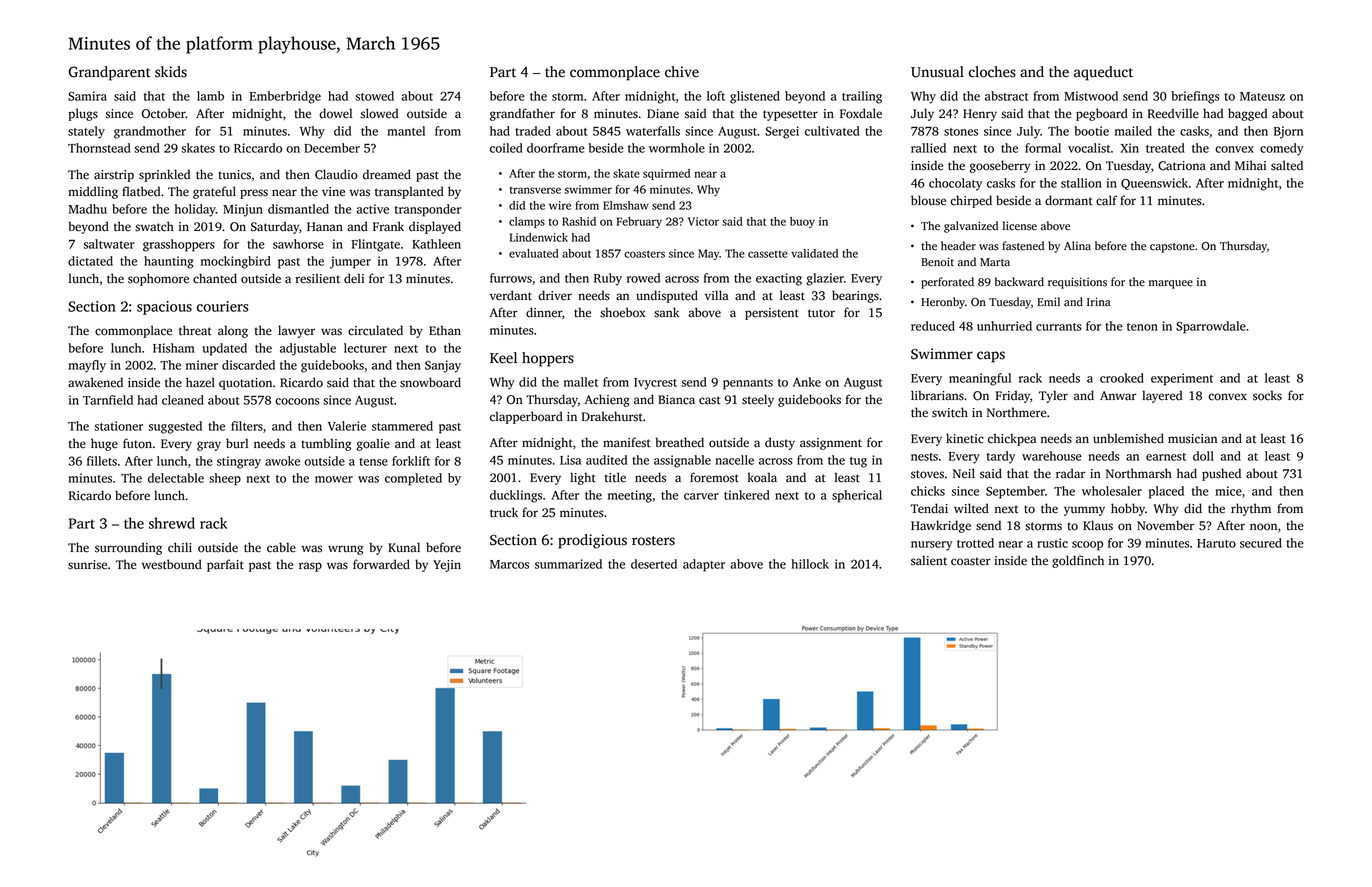 This screenshot has height=887, width=1372. I want to click on fastened, so click(1023, 246).
